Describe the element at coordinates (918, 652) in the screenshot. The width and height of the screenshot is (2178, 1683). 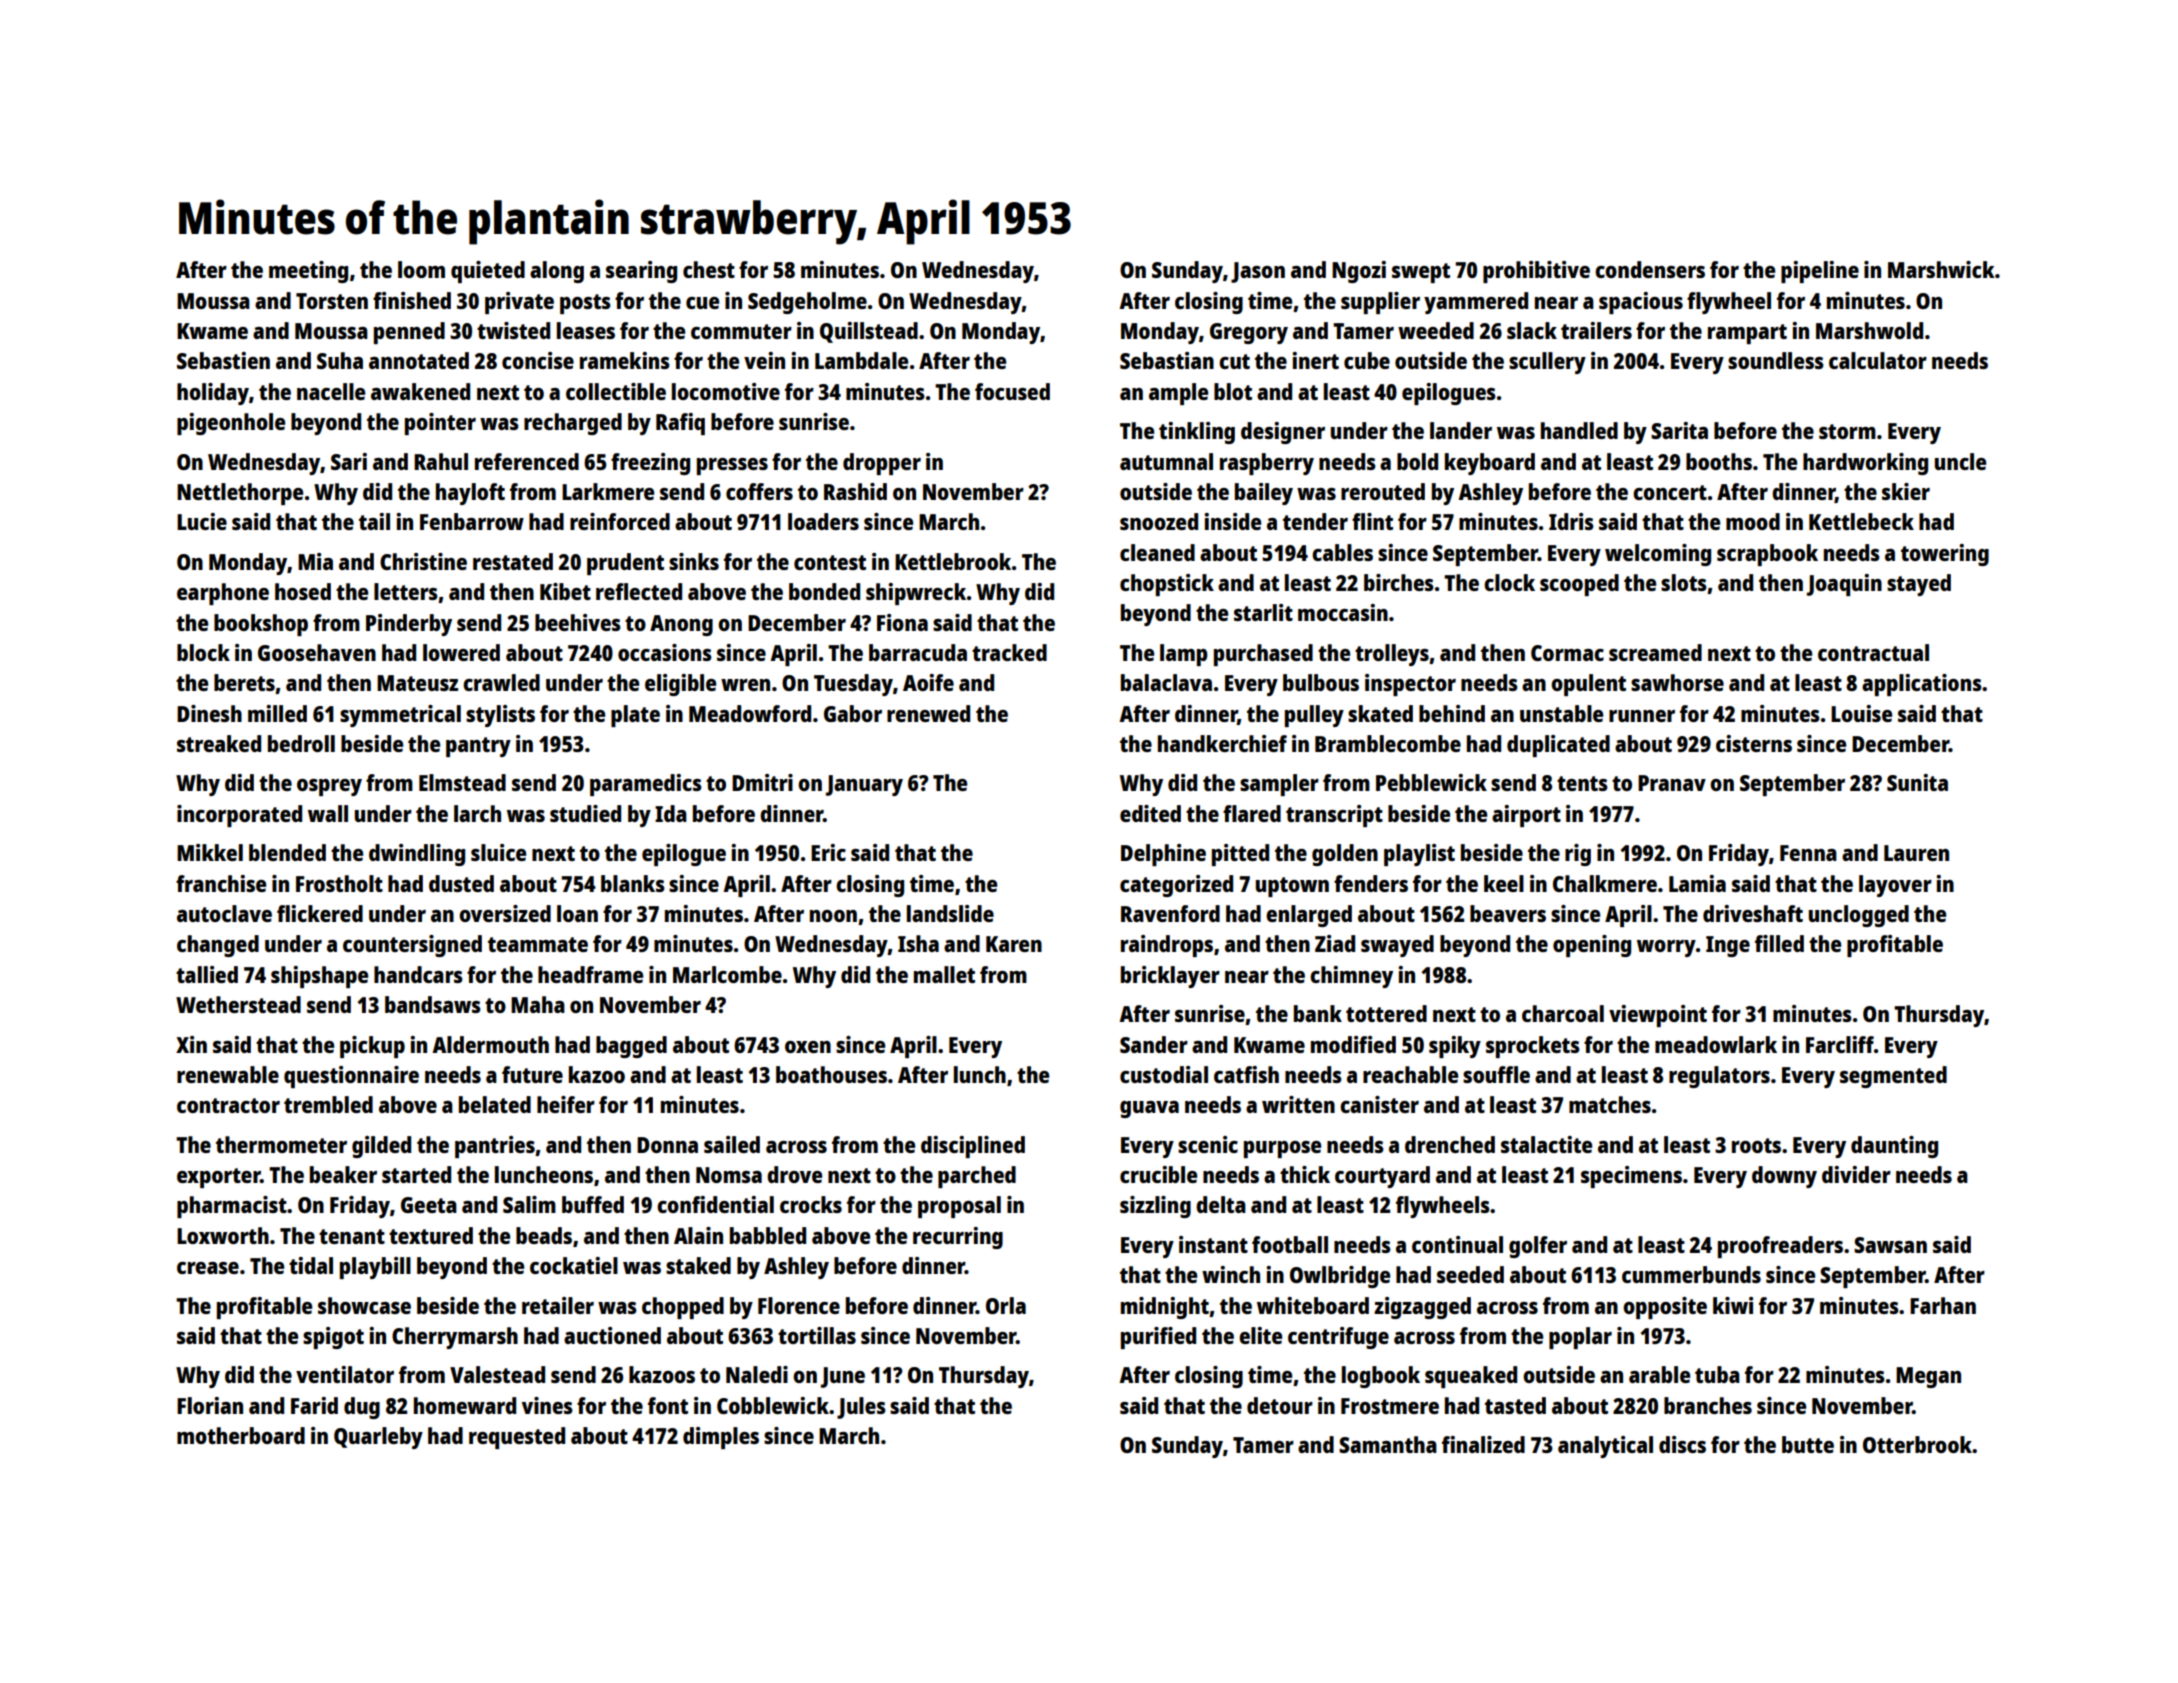
I see `barracuda` at that location.
